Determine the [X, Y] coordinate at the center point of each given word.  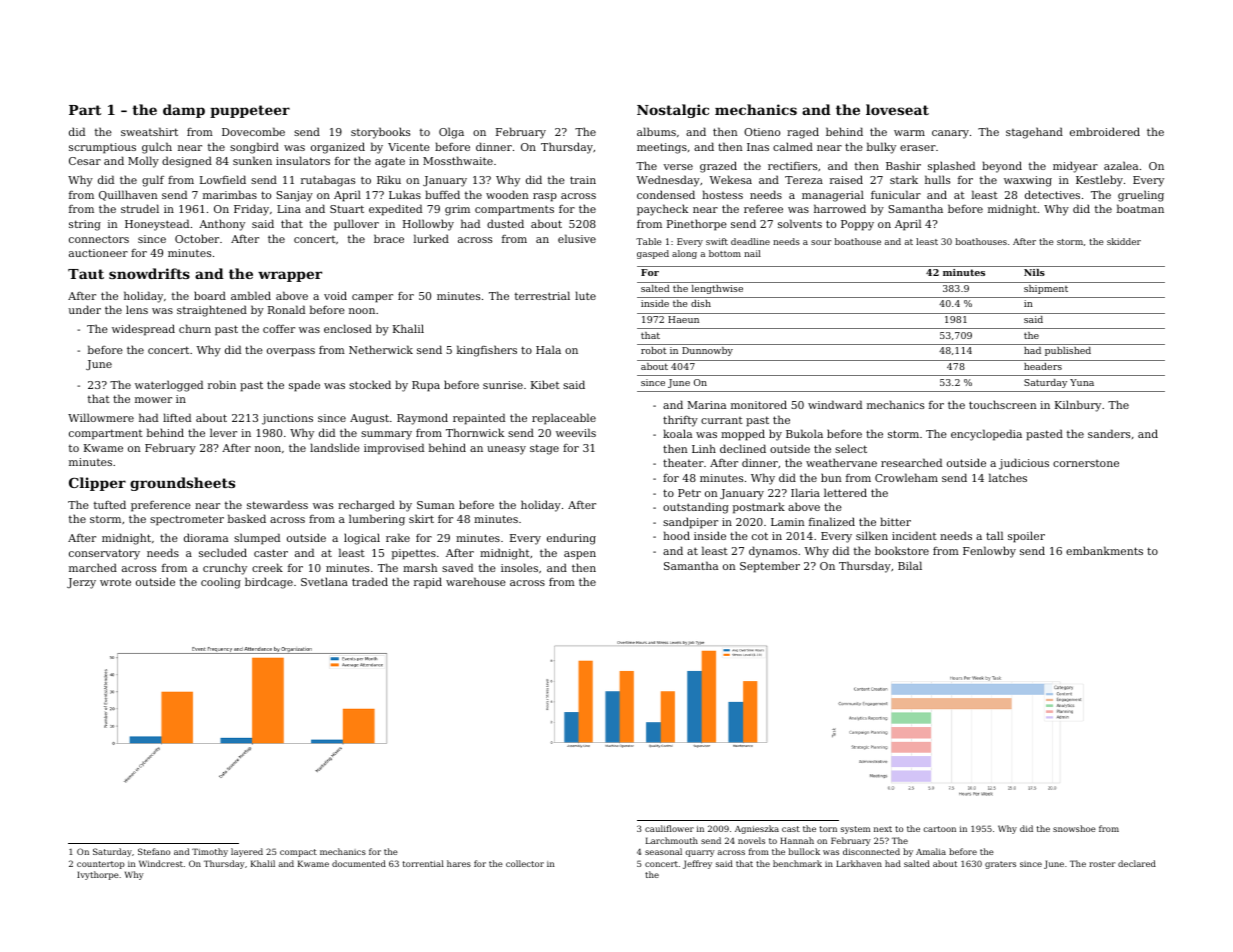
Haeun [683, 319]
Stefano [154, 851]
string [85, 225]
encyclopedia [986, 435]
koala [677, 433]
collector [525, 863]
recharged [366, 506]
